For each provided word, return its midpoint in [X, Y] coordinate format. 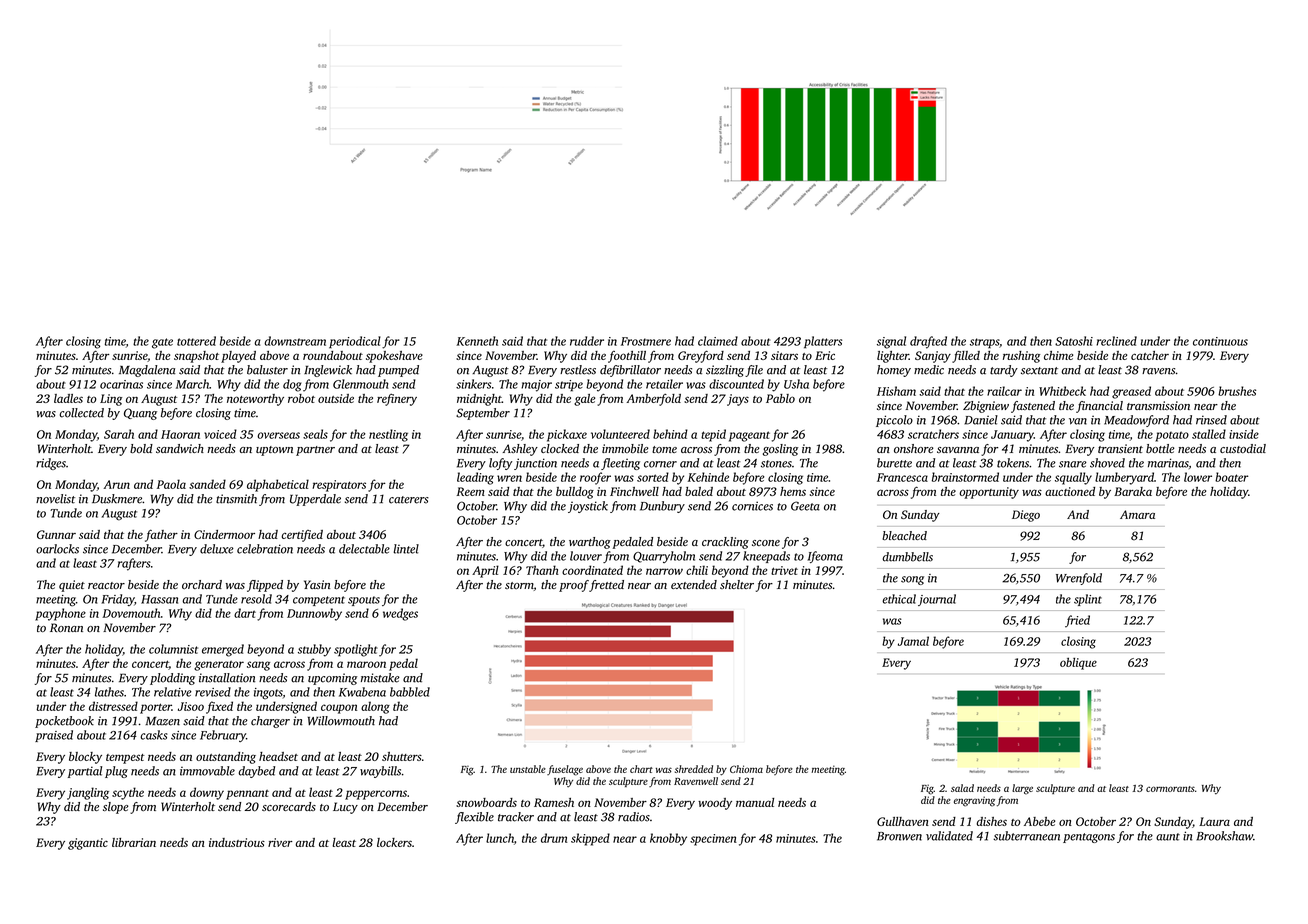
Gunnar [56, 534]
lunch [500, 838]
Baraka [1133, 491]
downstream [295, 341]
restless [578, 370]
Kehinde [708, 477]
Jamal [913, 641]
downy [207, 793]
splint [1088, 600]
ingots [268, 694]
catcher [1150, 355]
